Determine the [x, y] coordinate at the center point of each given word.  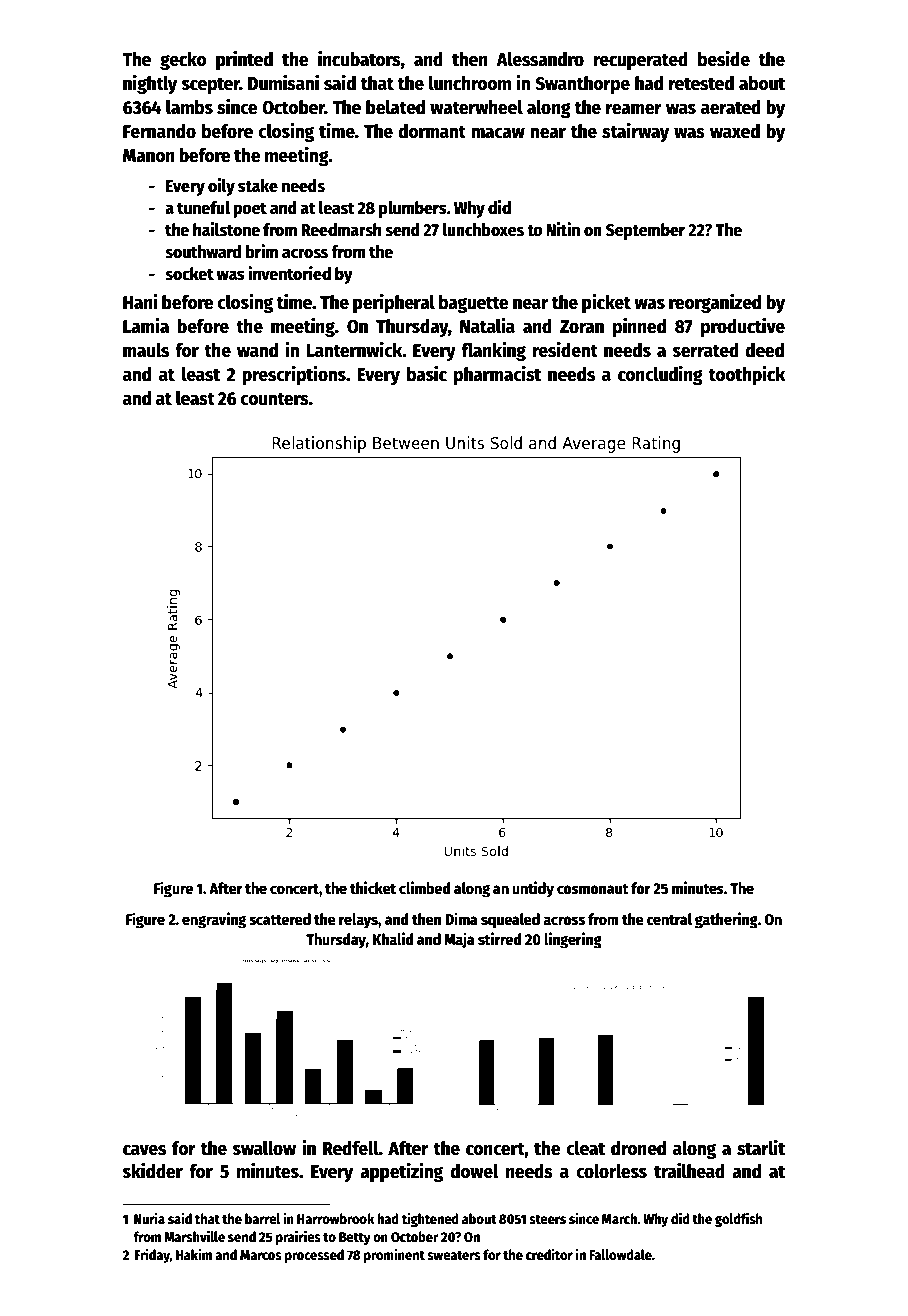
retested [701, 83]
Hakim [194, 1254]
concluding [660, 375]
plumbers [413, 209]
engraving [214, 920]
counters [274, 399]
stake [258, 186]
